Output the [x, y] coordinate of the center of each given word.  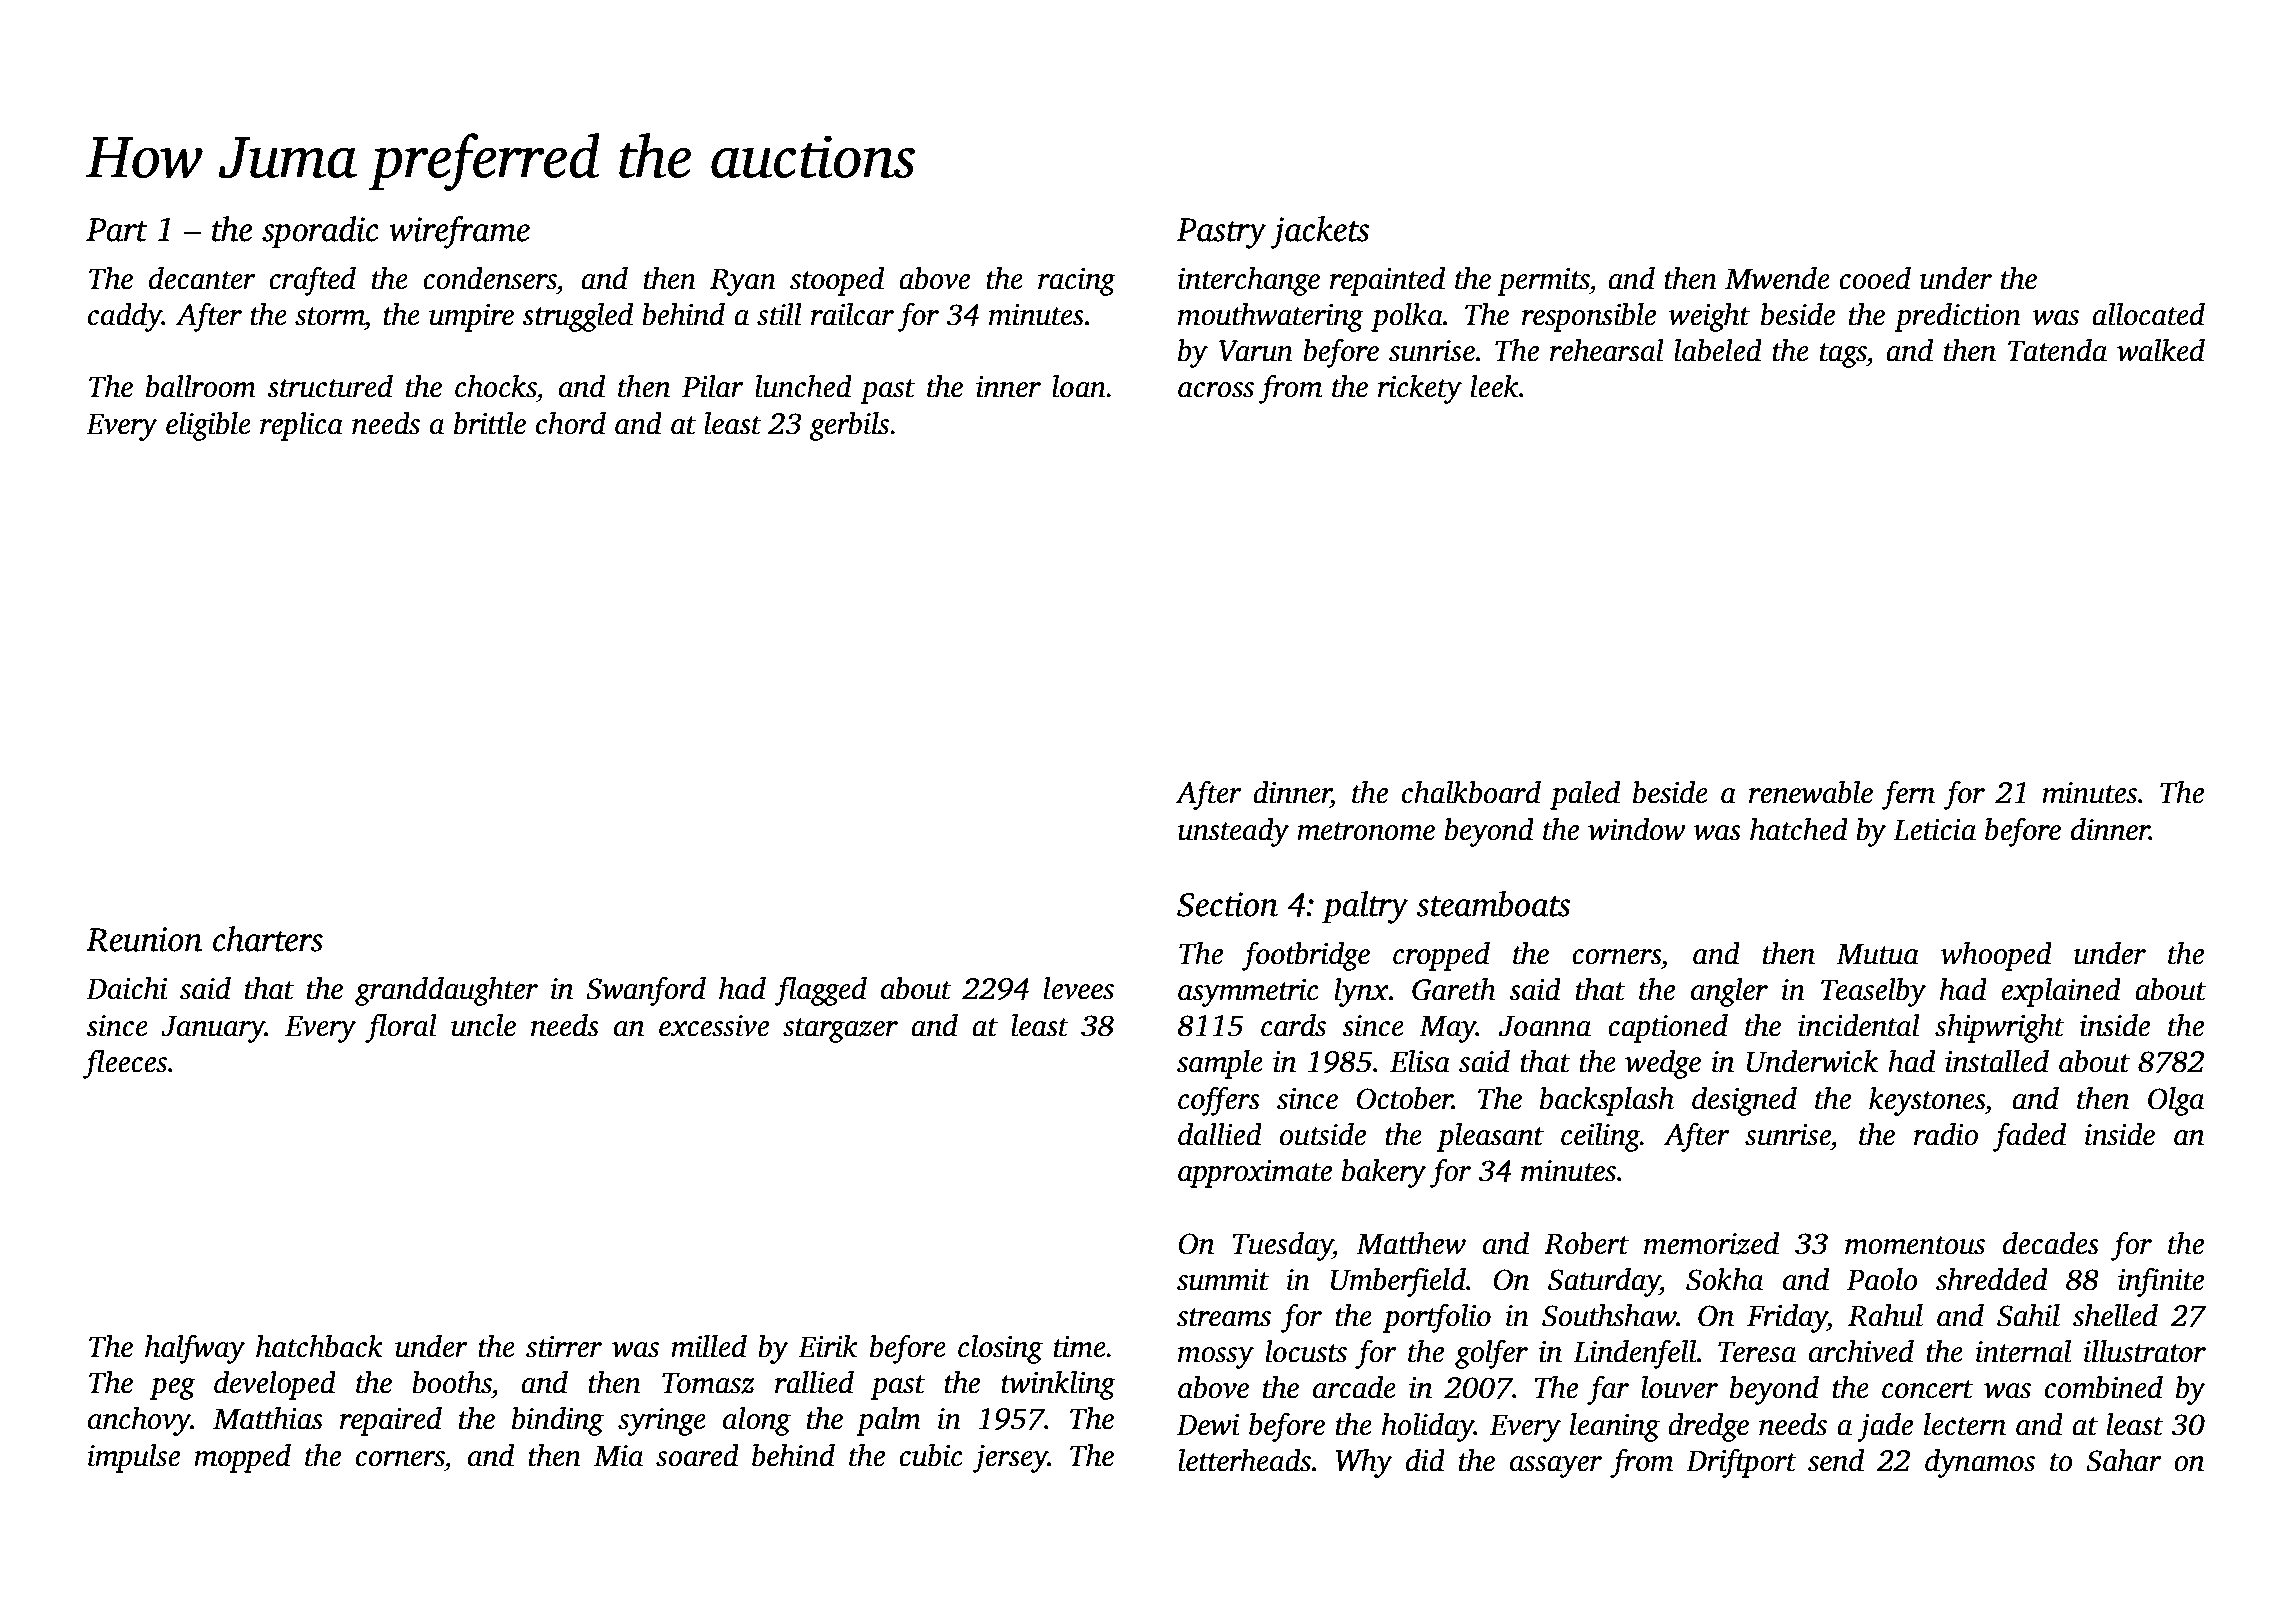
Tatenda [2057, 350]
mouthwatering [1271, 317]
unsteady [1233, 832]
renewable [1811, 792]
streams [1224, 1317]
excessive [714, 1026]
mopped [242, 1458]
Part [117, 230]
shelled [2115, 1315]
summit [1223, 1280]
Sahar [2124, 1460]
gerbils [849, 426]
